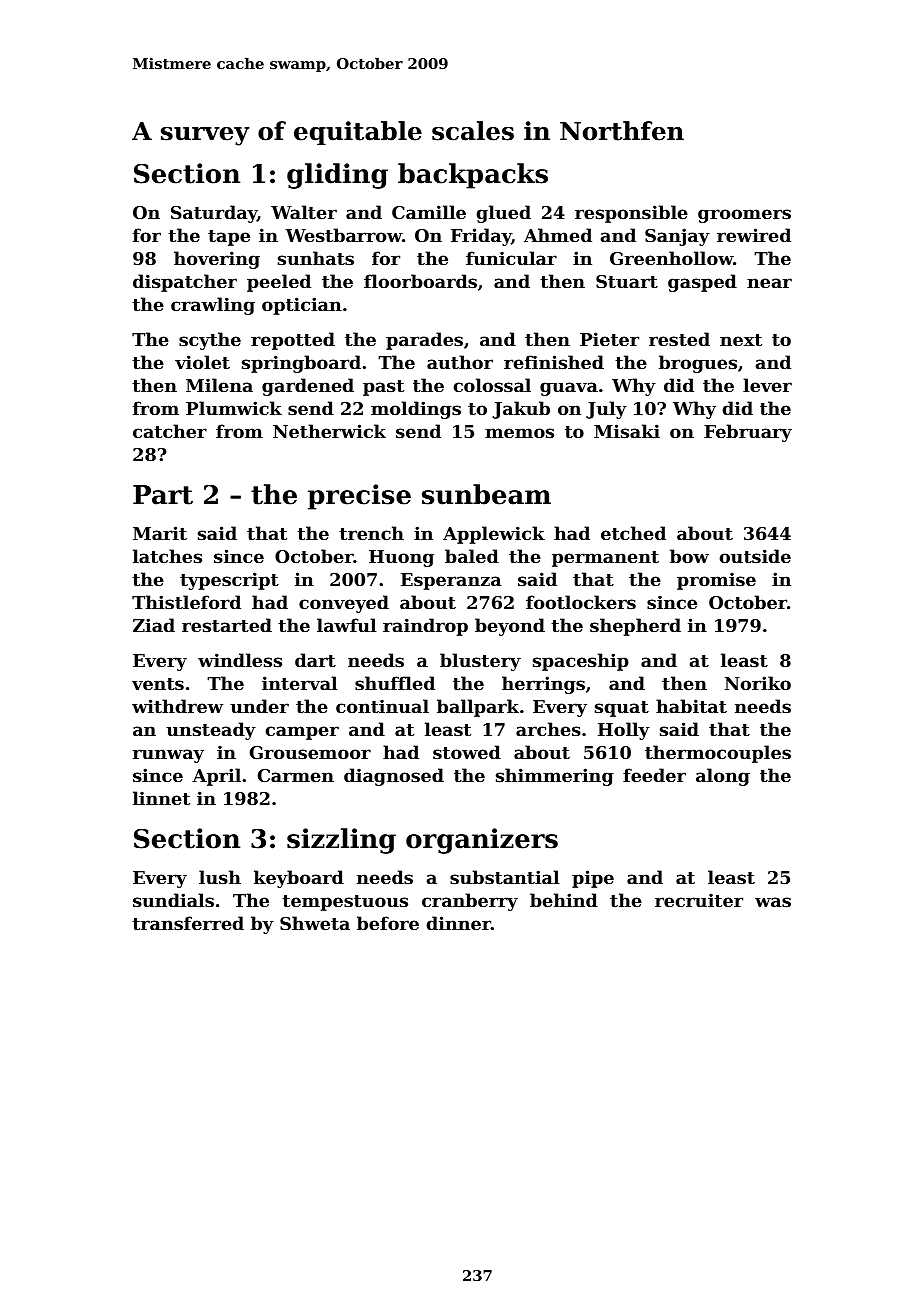  What do you see at coordinates (240, 660) in the document?
I see `windless` at bounding box center [240, 660].
